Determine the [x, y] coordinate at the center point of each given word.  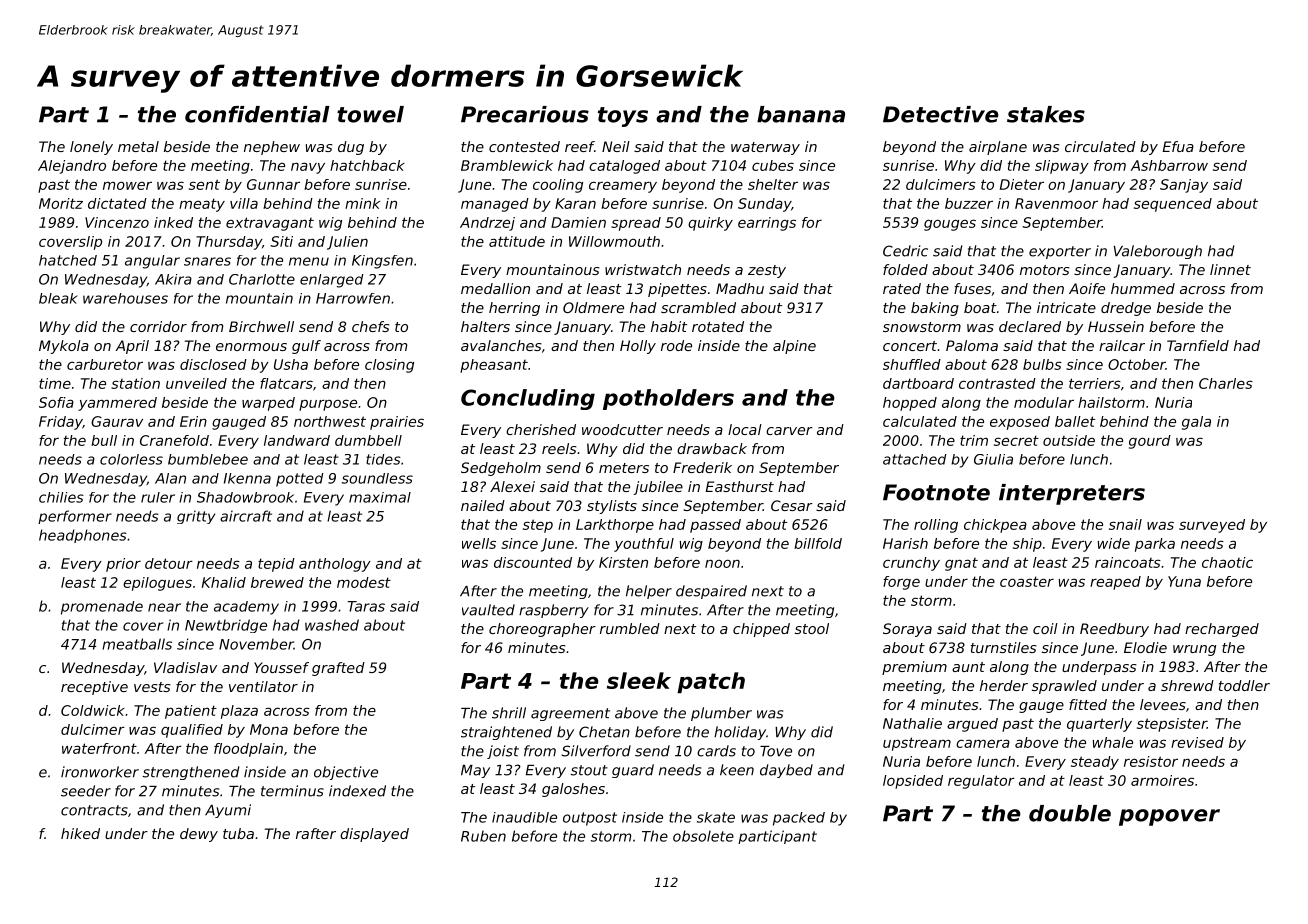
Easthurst [739, 486]
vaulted [488, 610]
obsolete [703, 836]
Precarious [525, 114]
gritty [196, 517]
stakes [1046, 114]
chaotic [1227, 562]
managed [495, 205]
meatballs [137, 644]
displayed [374, 835]
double [1070, 813]
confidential [257, 114]
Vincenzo [117, 222]
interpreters [1072, 494]
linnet [1230, 269]
